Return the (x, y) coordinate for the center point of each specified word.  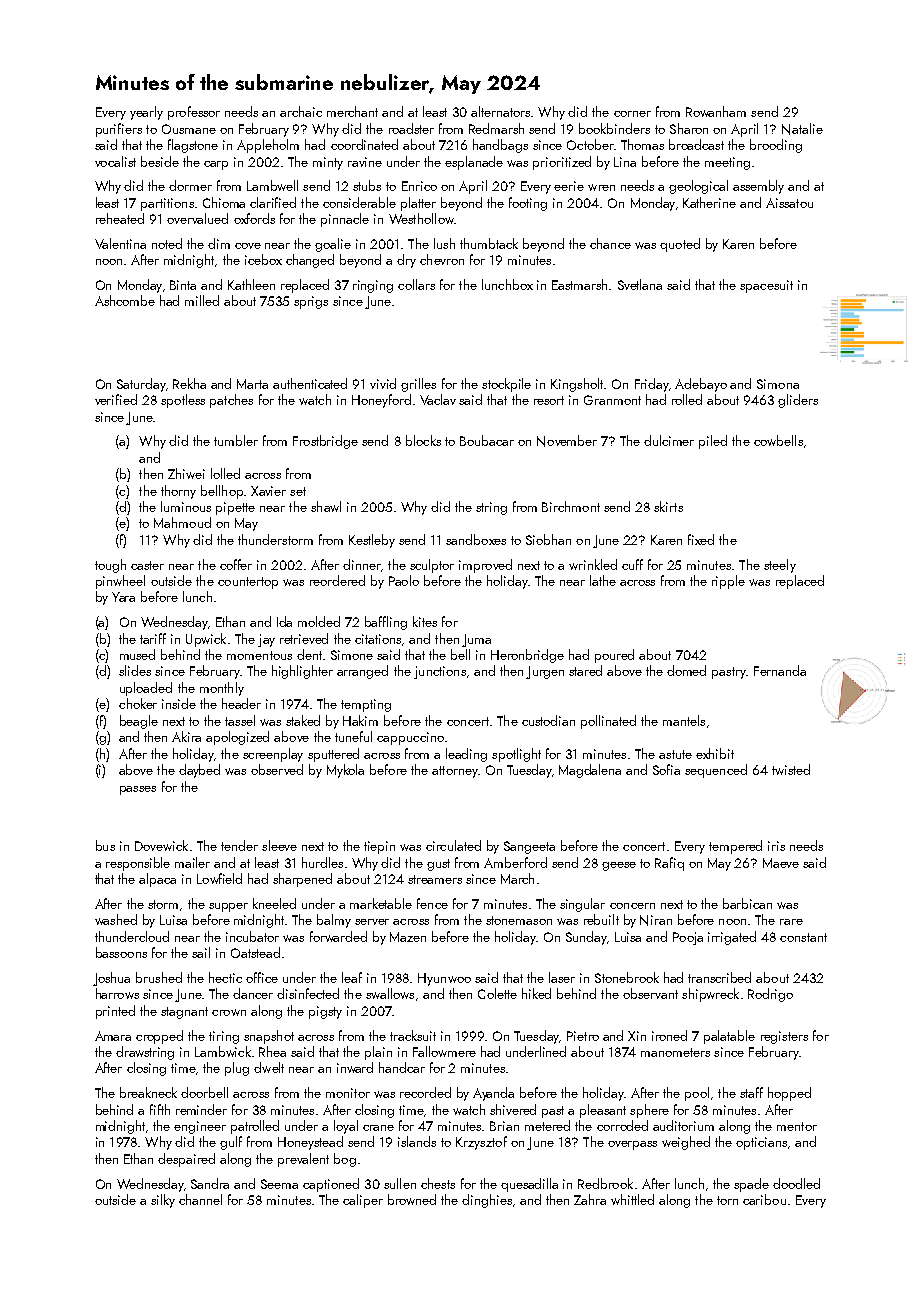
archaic (301, 111)
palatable (729, 1037)
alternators (500, 111)
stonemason (519, 920)
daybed (199, 771)
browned (412, 1199)
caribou (764, 1199)
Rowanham (716, 111)
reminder (201, 1109)
